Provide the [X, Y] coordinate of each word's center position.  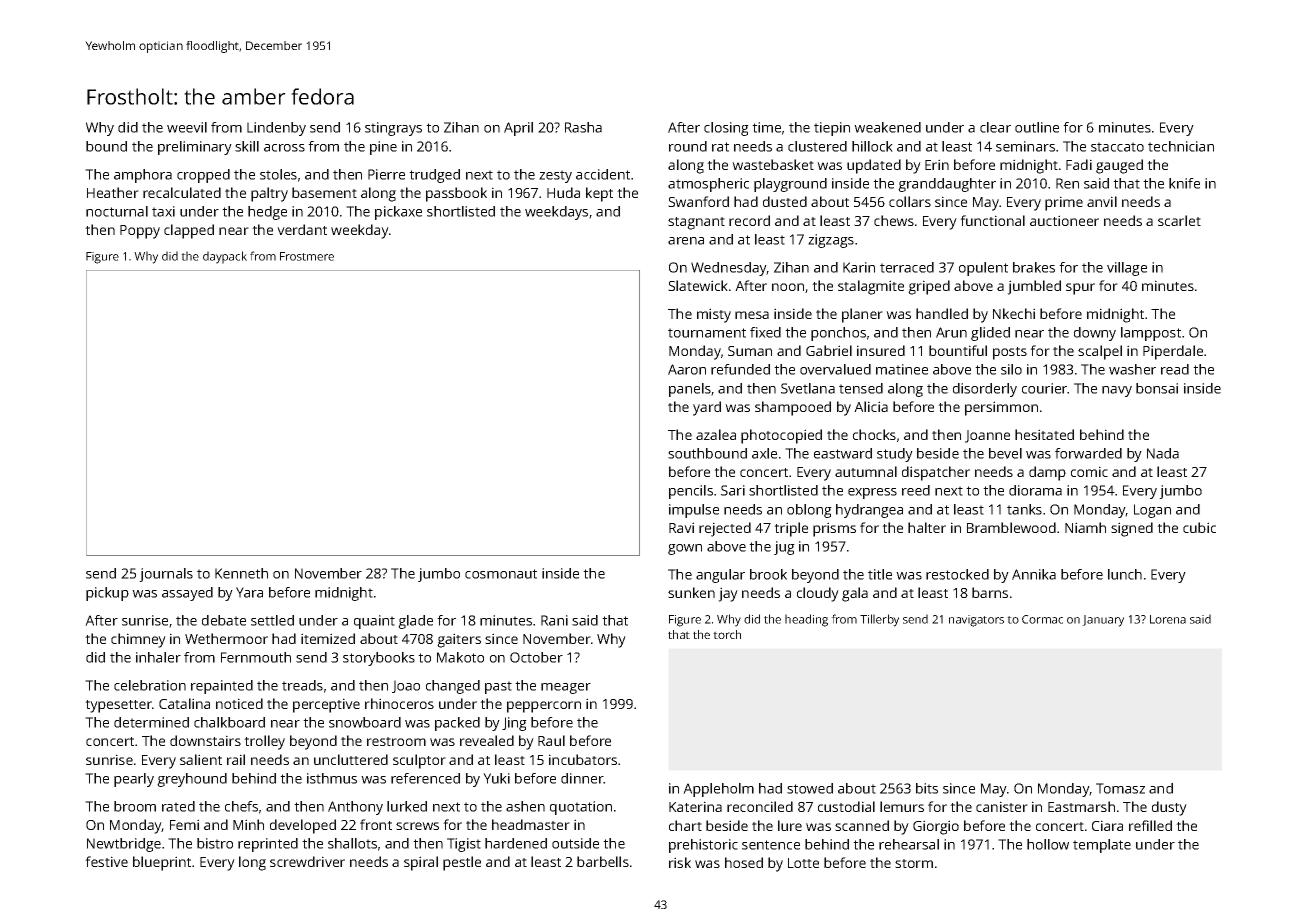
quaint [374, 622]
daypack [225, 257]
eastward [843, 453]
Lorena [1168, 619]
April [518, 129]
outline [1037, 127]
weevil [187, 127]
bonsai [1157, 388]
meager [566, 688]
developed [303, 826]
